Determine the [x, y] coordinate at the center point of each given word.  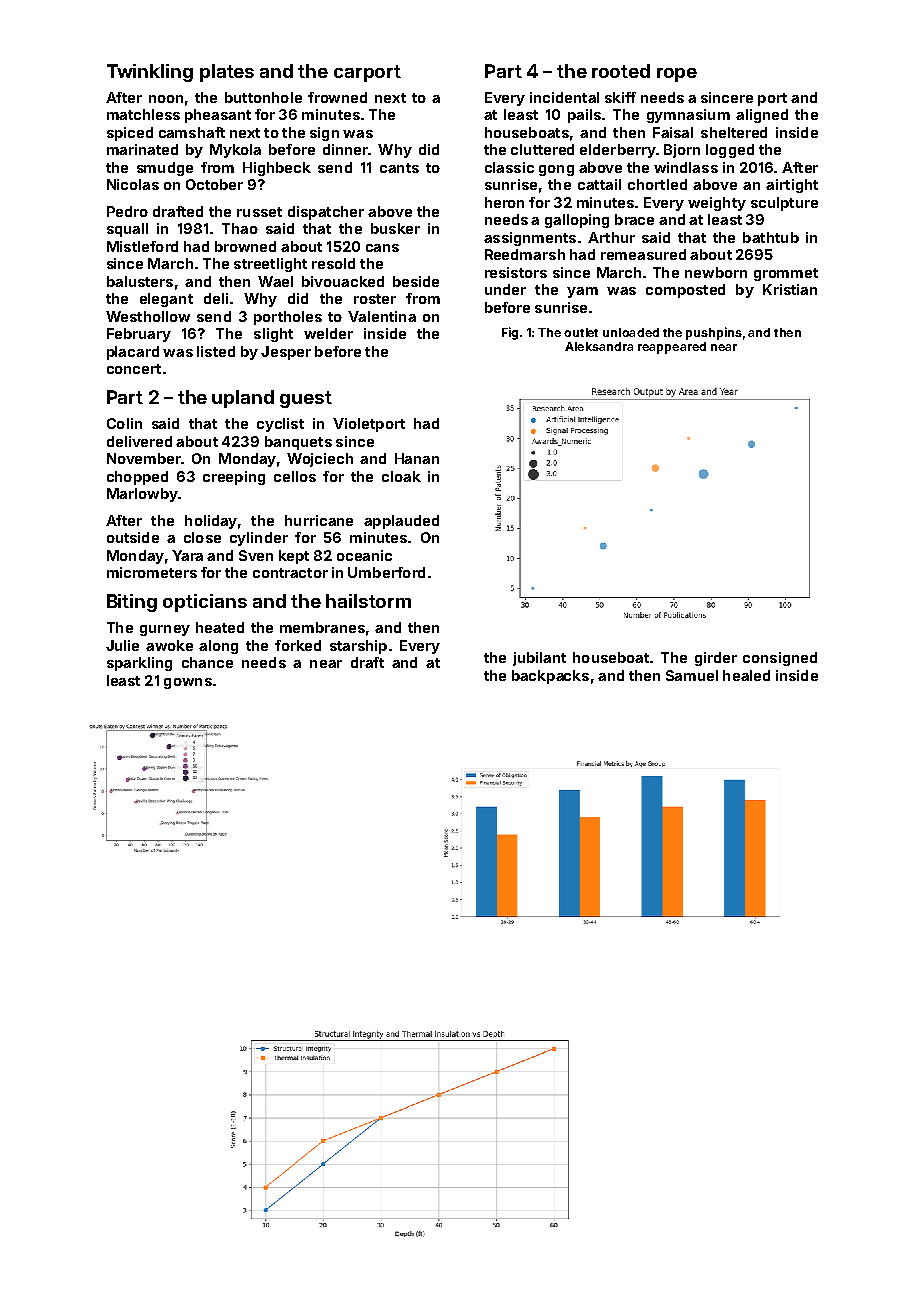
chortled [657, 184]
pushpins [714, 333]
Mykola [235, 151]
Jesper [286, 353]
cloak [401, 476]
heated [220, 627]
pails [584, 116]
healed [746, 675]
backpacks [550, 677]
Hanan [417, 458]
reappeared [672, 348]
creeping [234, 478]
